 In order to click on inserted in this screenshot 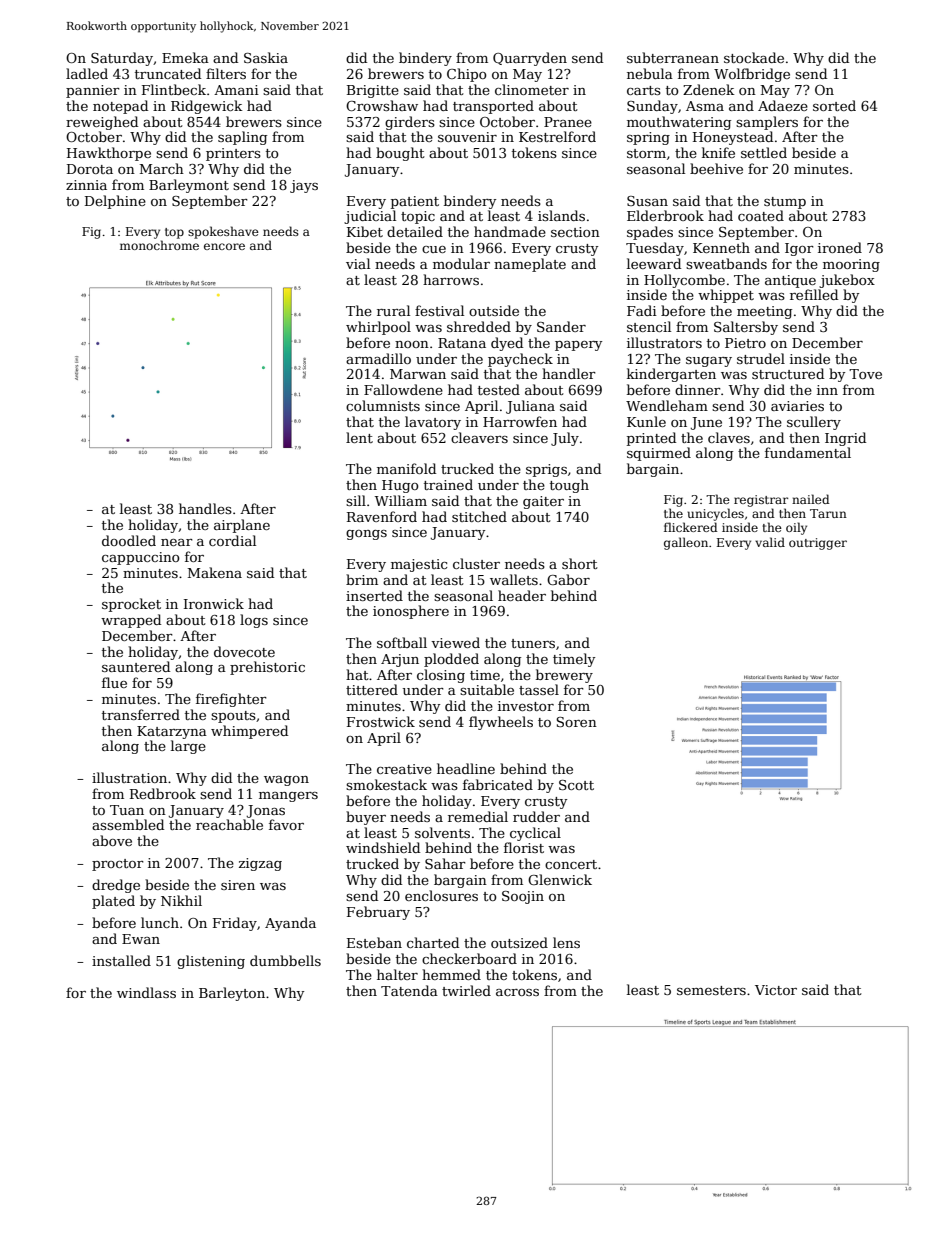, I will do `click(374, 595)`.
